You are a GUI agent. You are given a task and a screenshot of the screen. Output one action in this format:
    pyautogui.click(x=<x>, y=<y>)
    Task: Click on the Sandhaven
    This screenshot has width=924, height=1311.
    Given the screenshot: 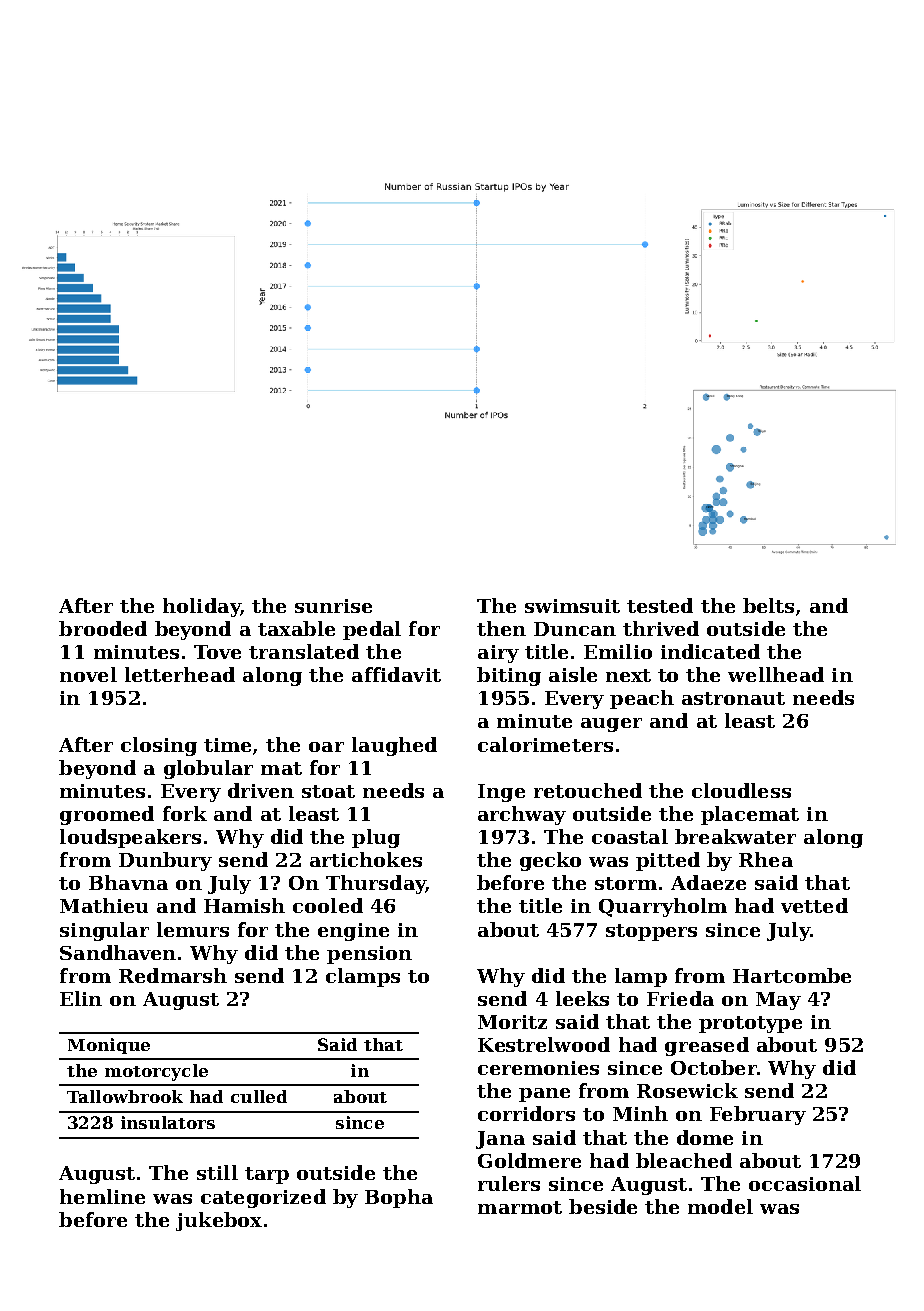 What is the action you would take?
    pyautogui.click(x=118, y=952)
